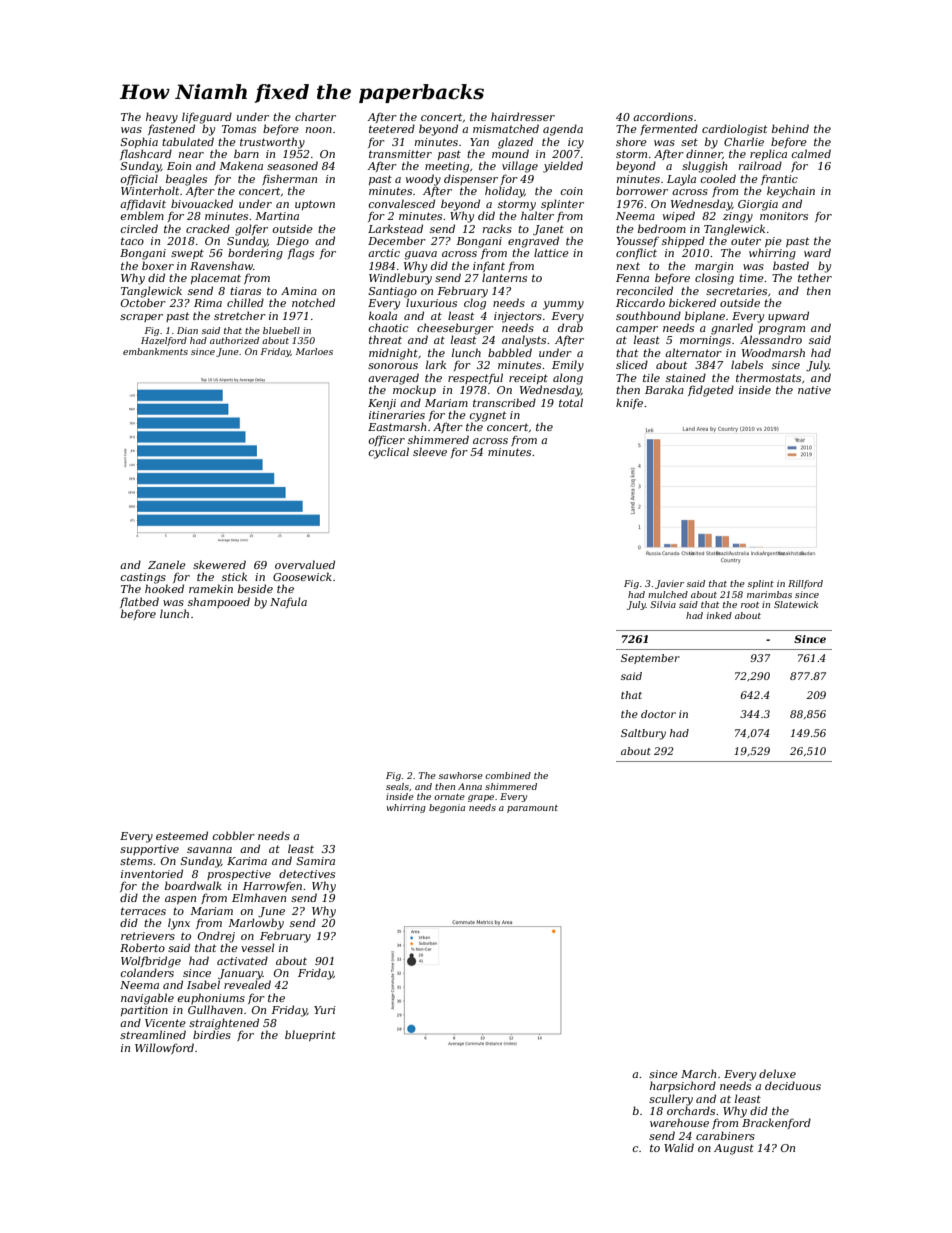  What do you see at coordinates (164, 1048) in the screenshot?
I see `Willowford` at bounding box center [164, 1048].
